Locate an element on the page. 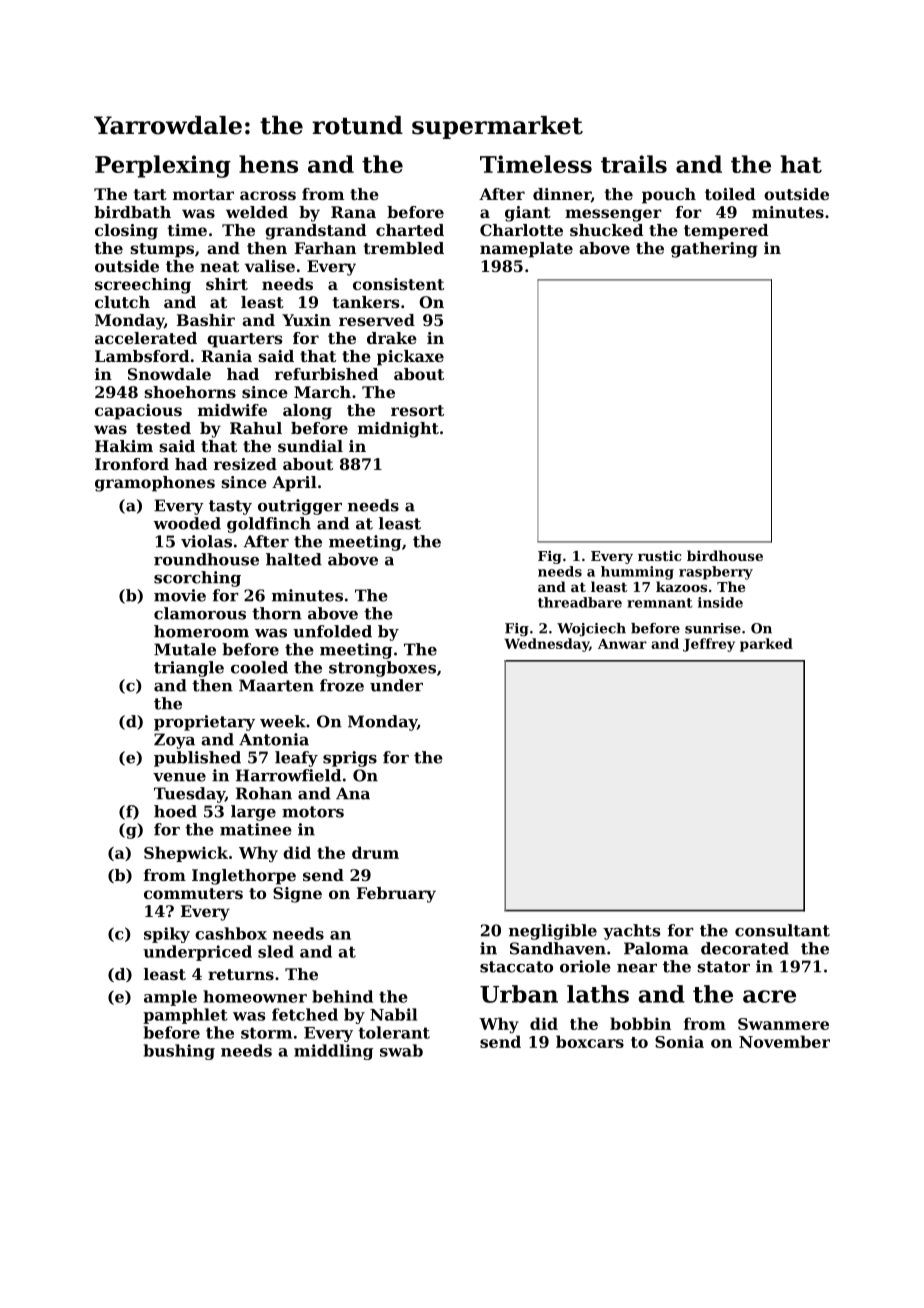  gathering is located at coordinates (714, 250).
